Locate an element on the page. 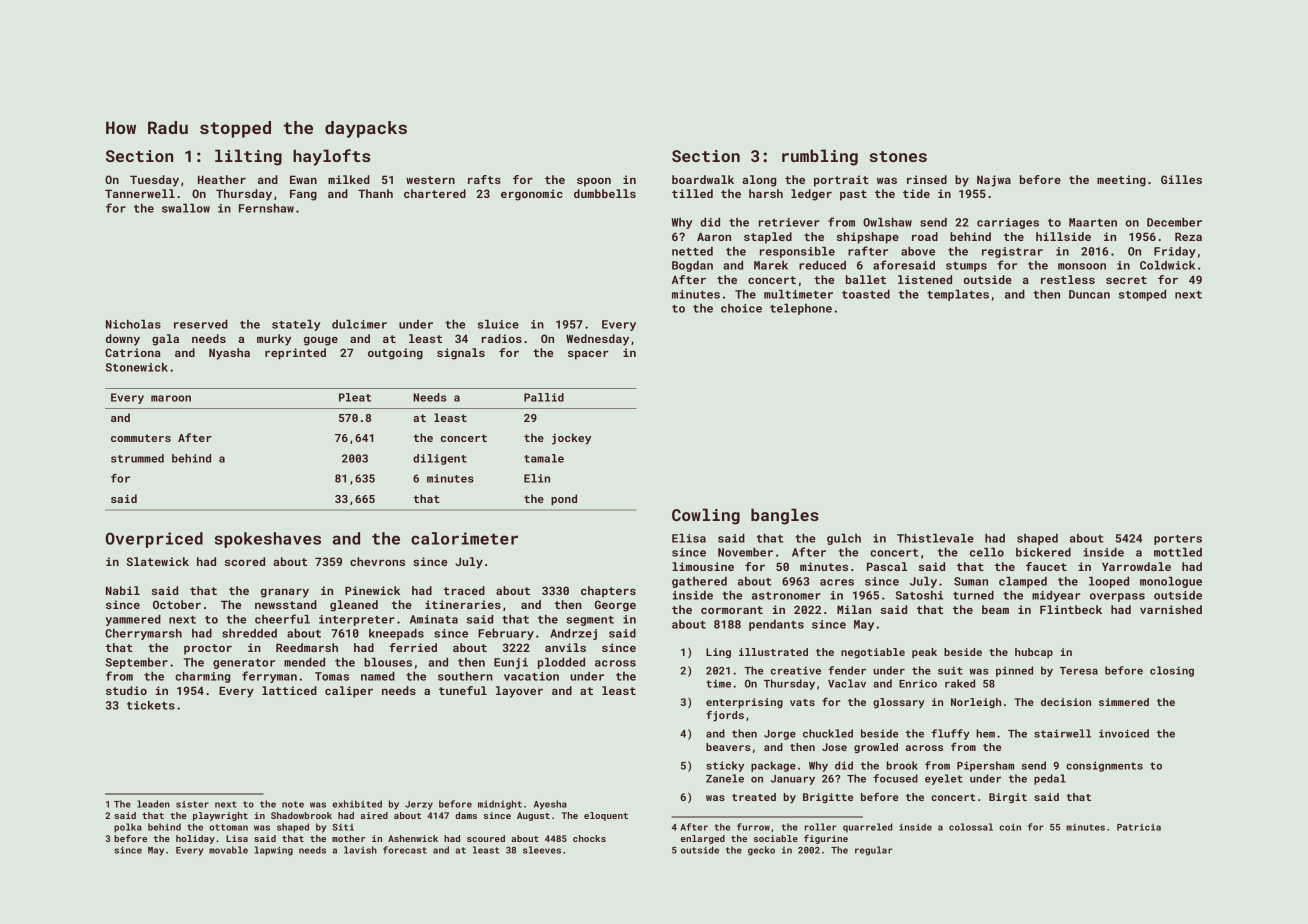  gecko is located at coordinates (761, 851).
